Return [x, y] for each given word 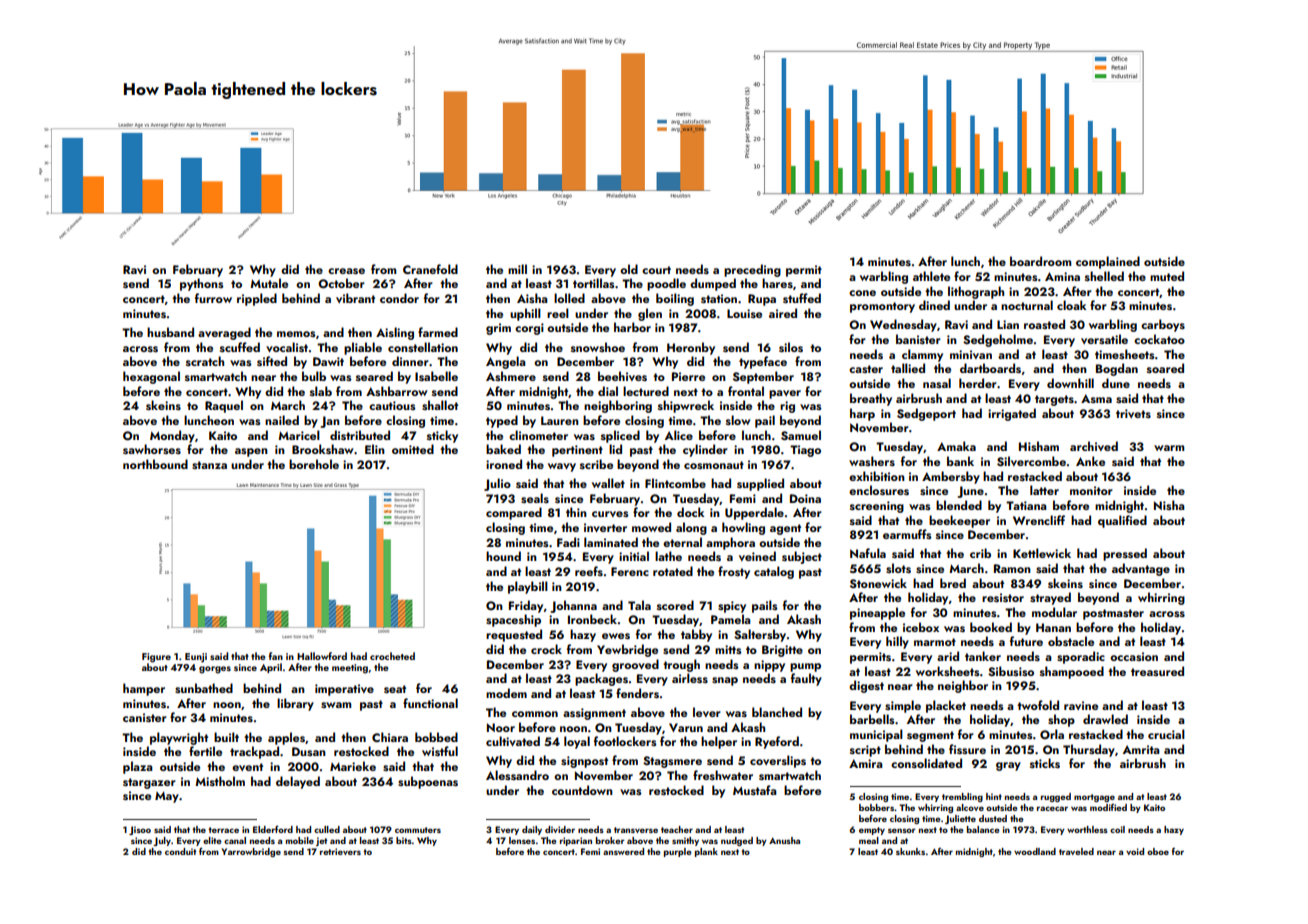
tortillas [594, 283]
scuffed [240, 347]
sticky [442, 436]
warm [1169, 448]
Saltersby [760, 635]
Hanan [1053, 627]
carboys [1163, 325]
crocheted [392, 656]
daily [532, 830]
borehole [314, 464]
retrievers [340, 851]
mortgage [1094, 798]
